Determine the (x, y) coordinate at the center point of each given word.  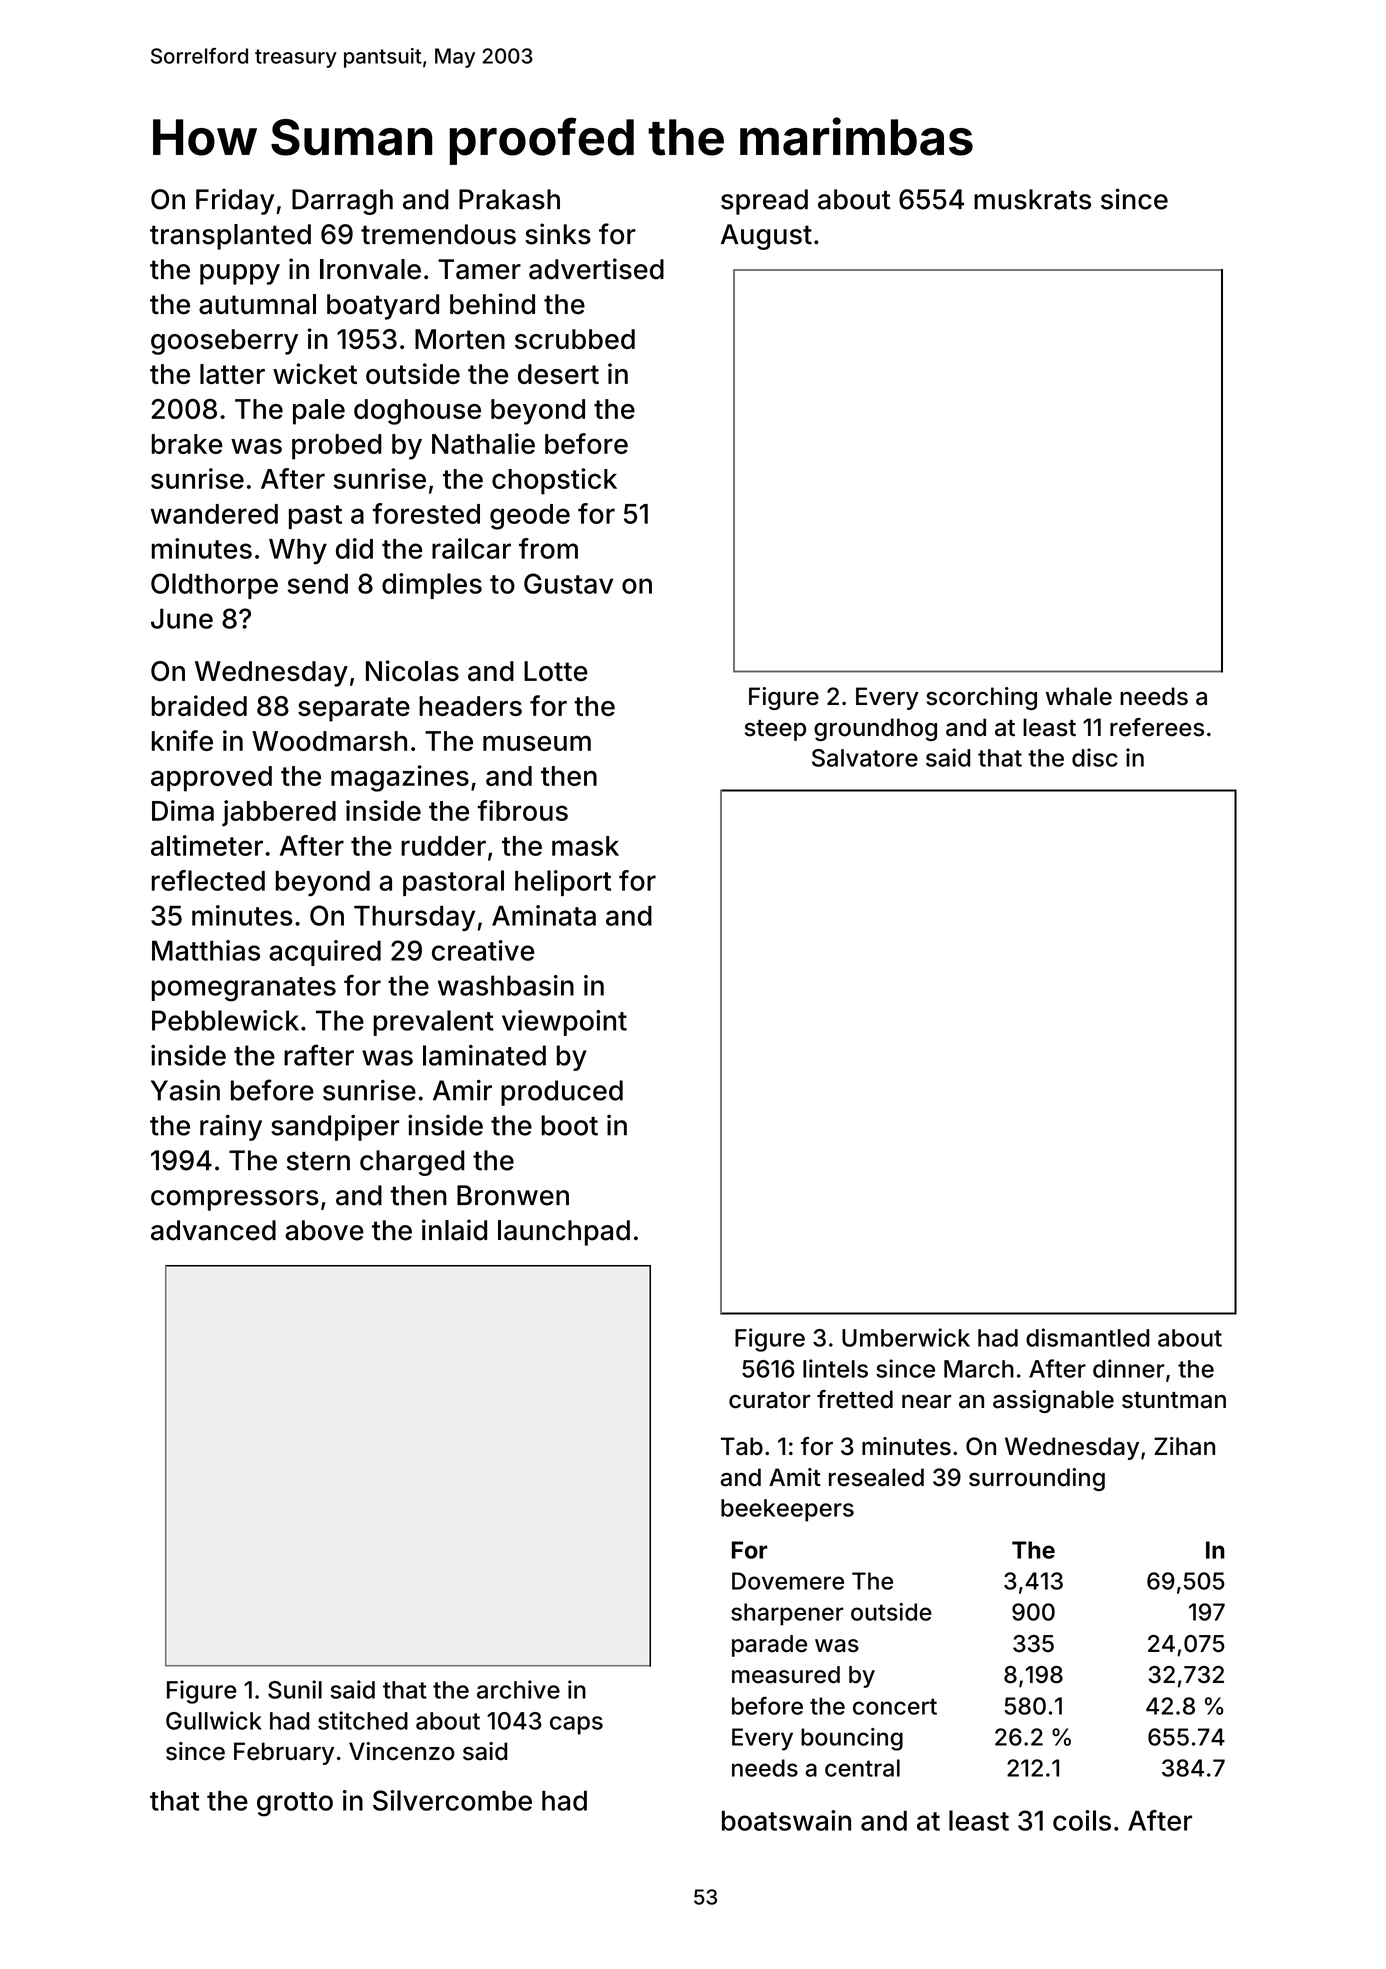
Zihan (1184, 1446)
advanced (213, 1230)
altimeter (207, 845)
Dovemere (788, 1581)
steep (775, 730)
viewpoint (564, 1023)
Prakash (509, 199)
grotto (295, 1804)
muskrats (1032, 199)
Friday (235, 201)
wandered (214, 514)
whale (1079, 696)
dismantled (1087, 1337)
